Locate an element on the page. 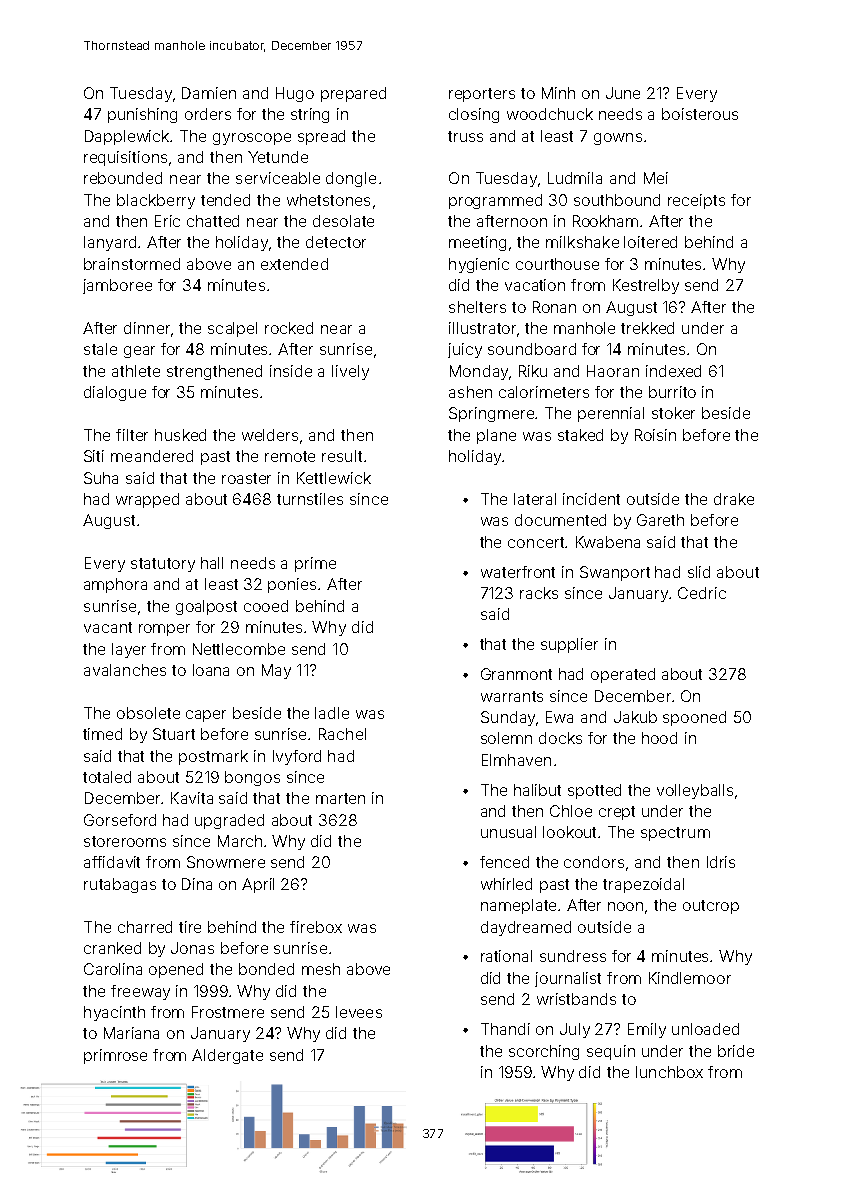 This page has width=843, height=1196. bongos is located at coordinates (252, 778).
